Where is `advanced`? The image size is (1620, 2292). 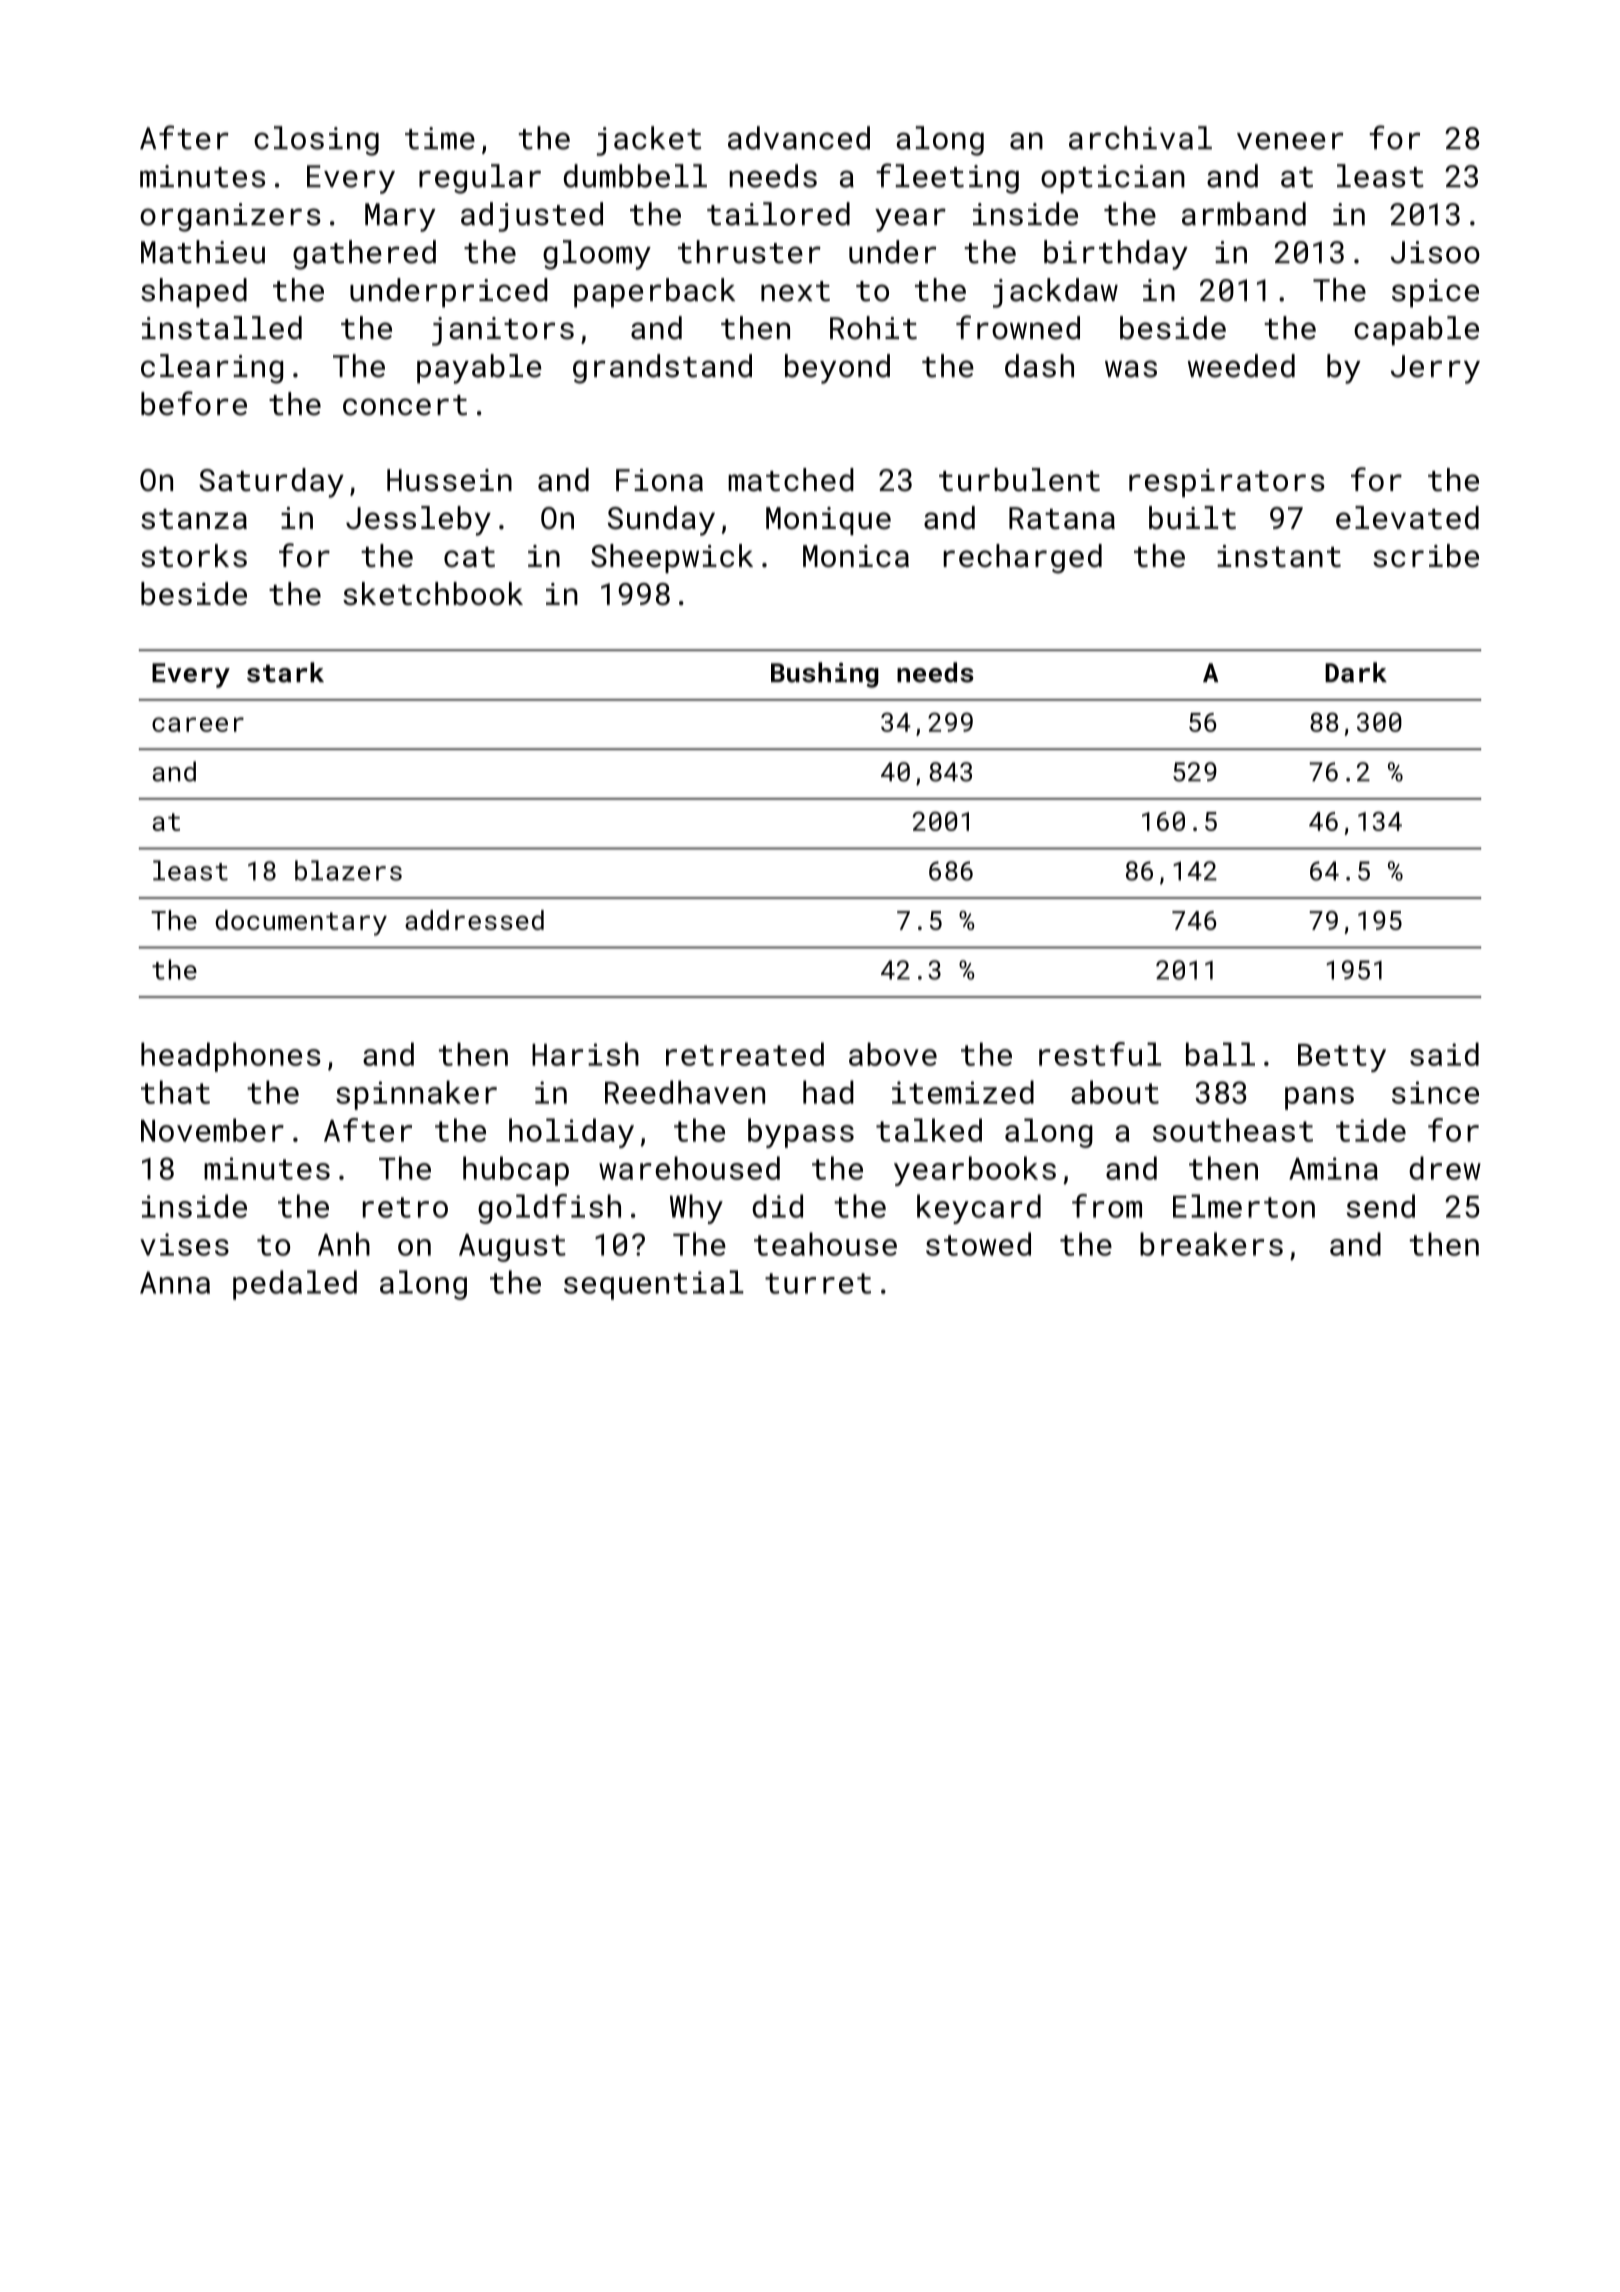 advanced is located at coordinates (799, 138).
